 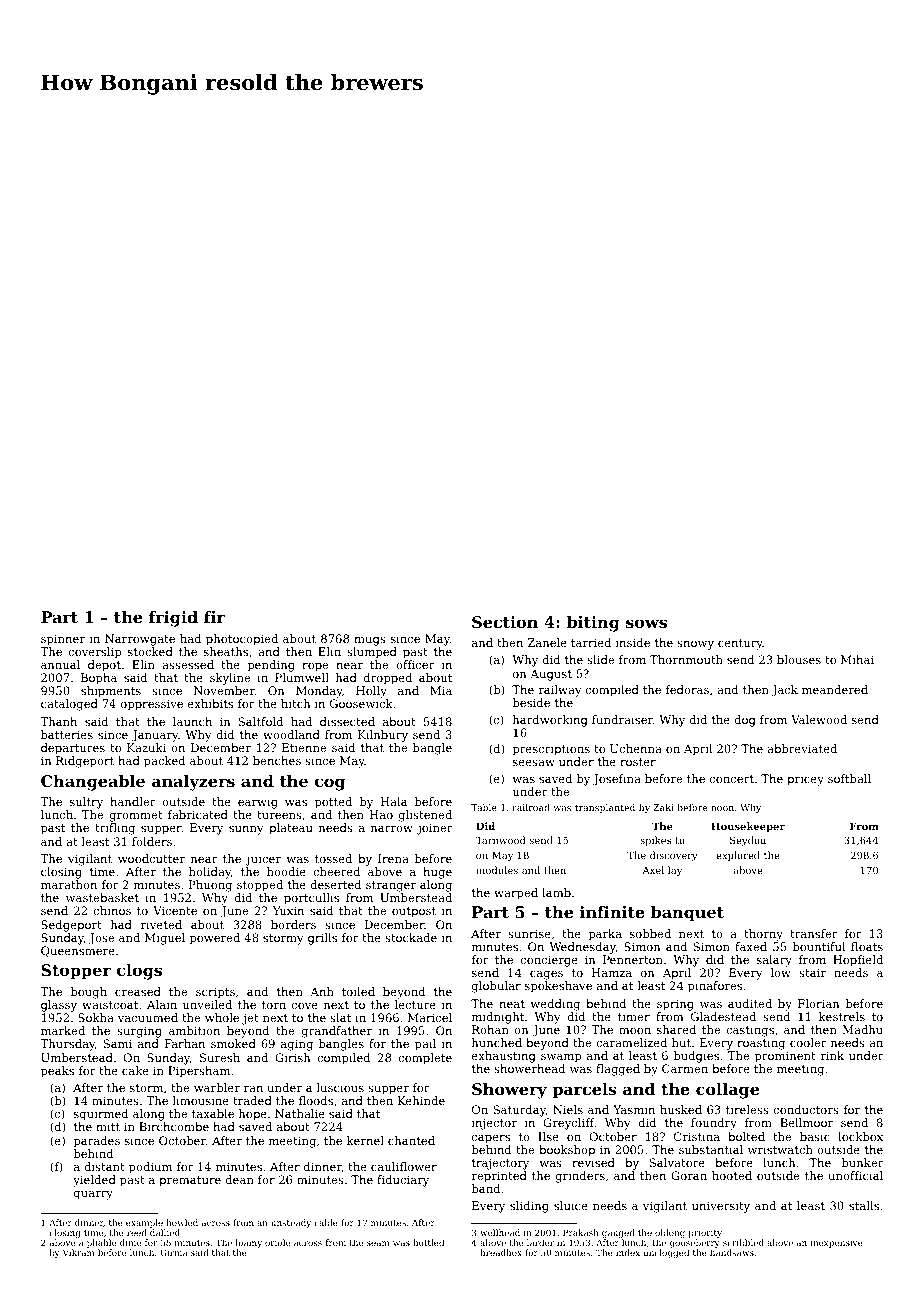 What do you see at coordinates (646, 623) in the screenshot?
I see `sows` at bounding box center [646, 623].
